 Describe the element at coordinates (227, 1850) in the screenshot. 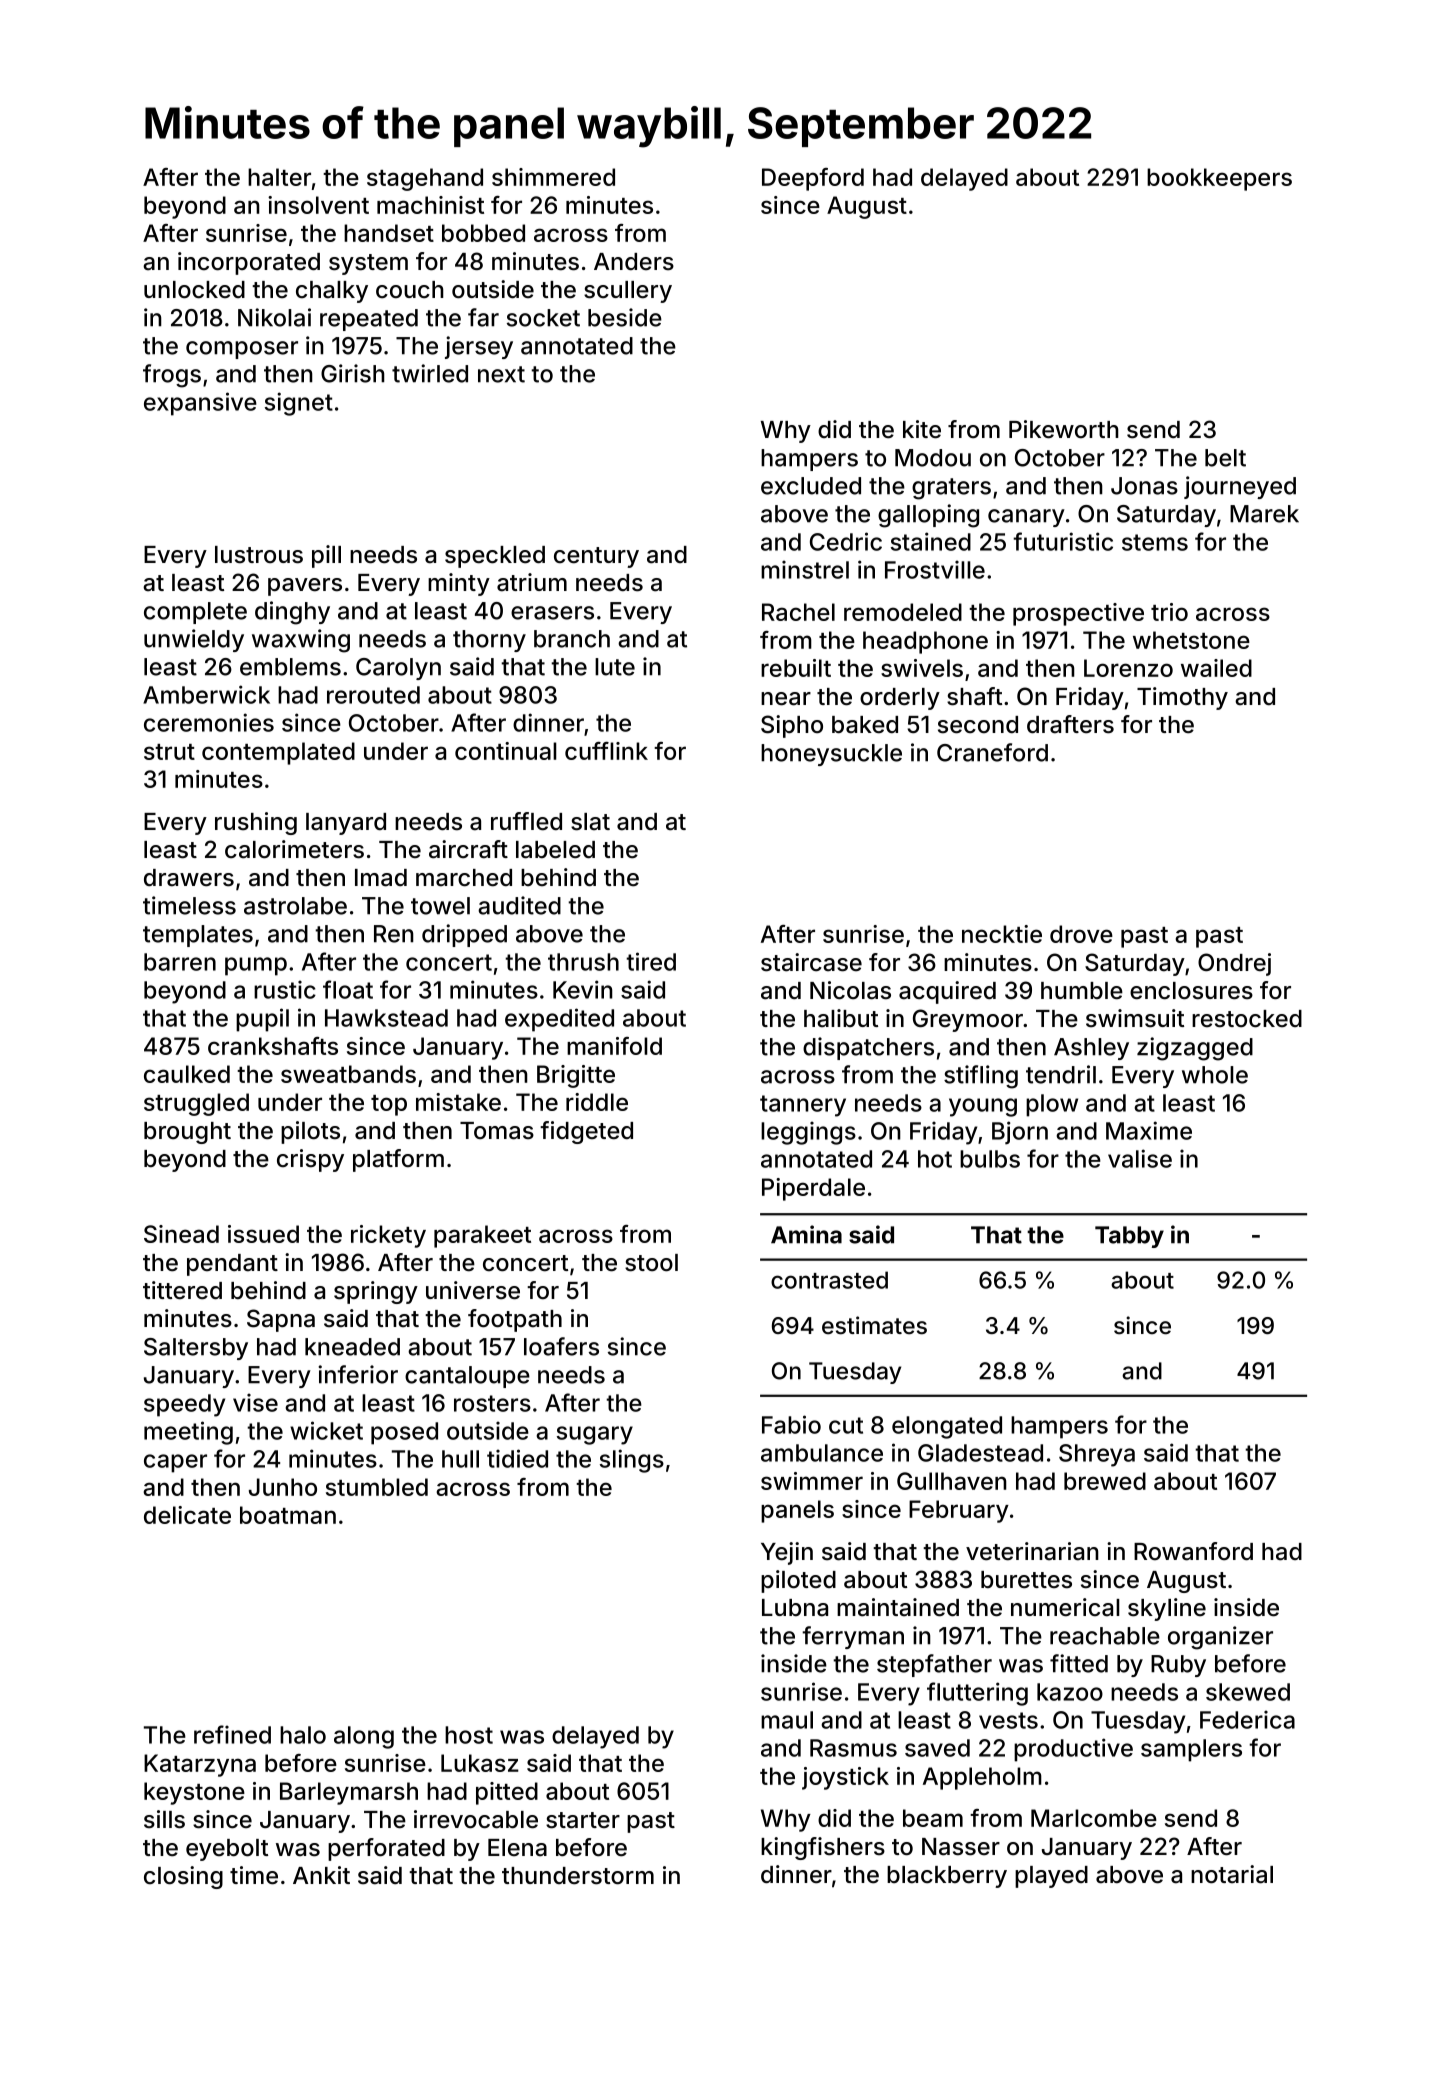

I see `eyebolt` at that location.
